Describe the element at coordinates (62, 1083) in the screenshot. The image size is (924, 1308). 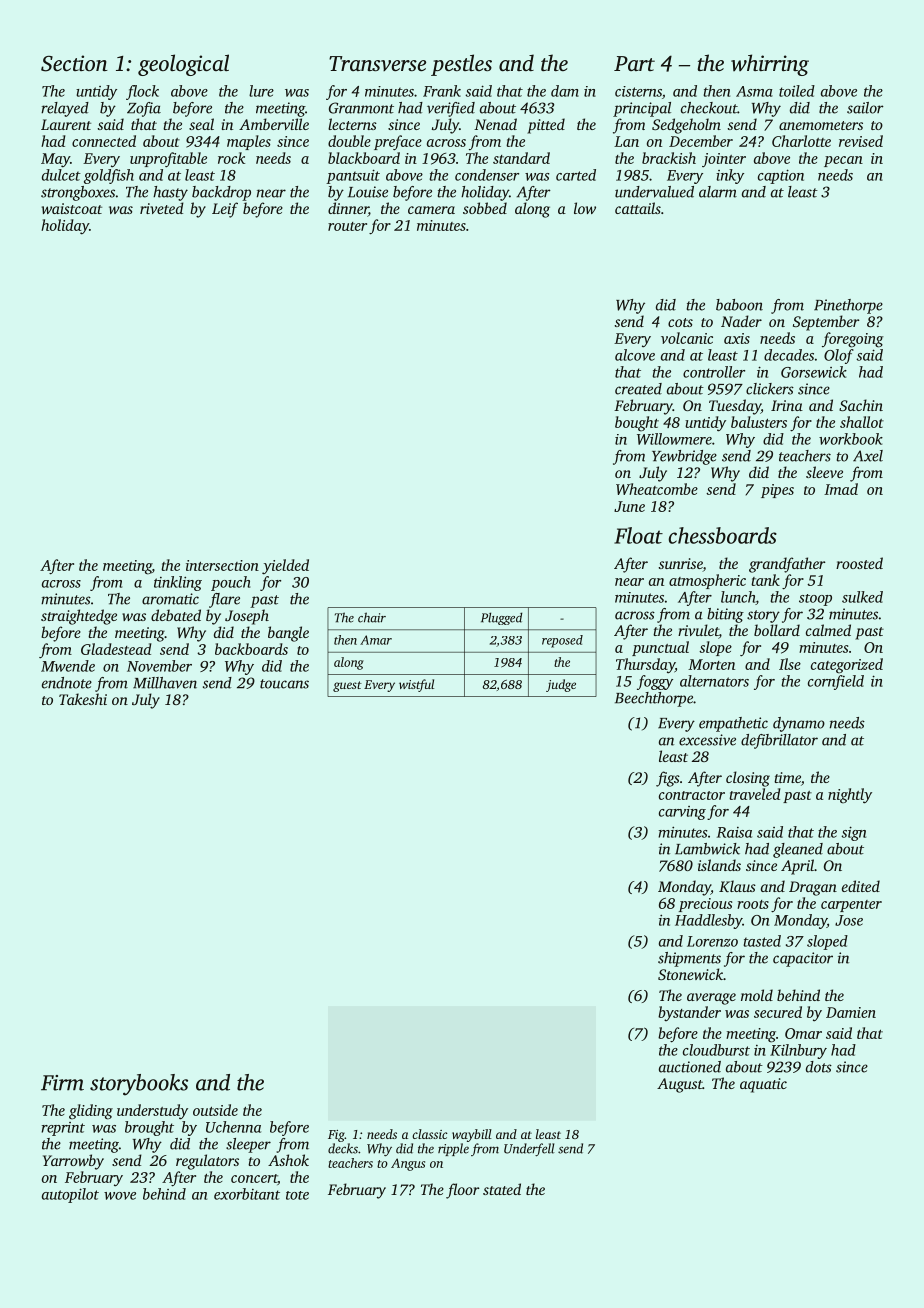
I see `Firm` at that location.
